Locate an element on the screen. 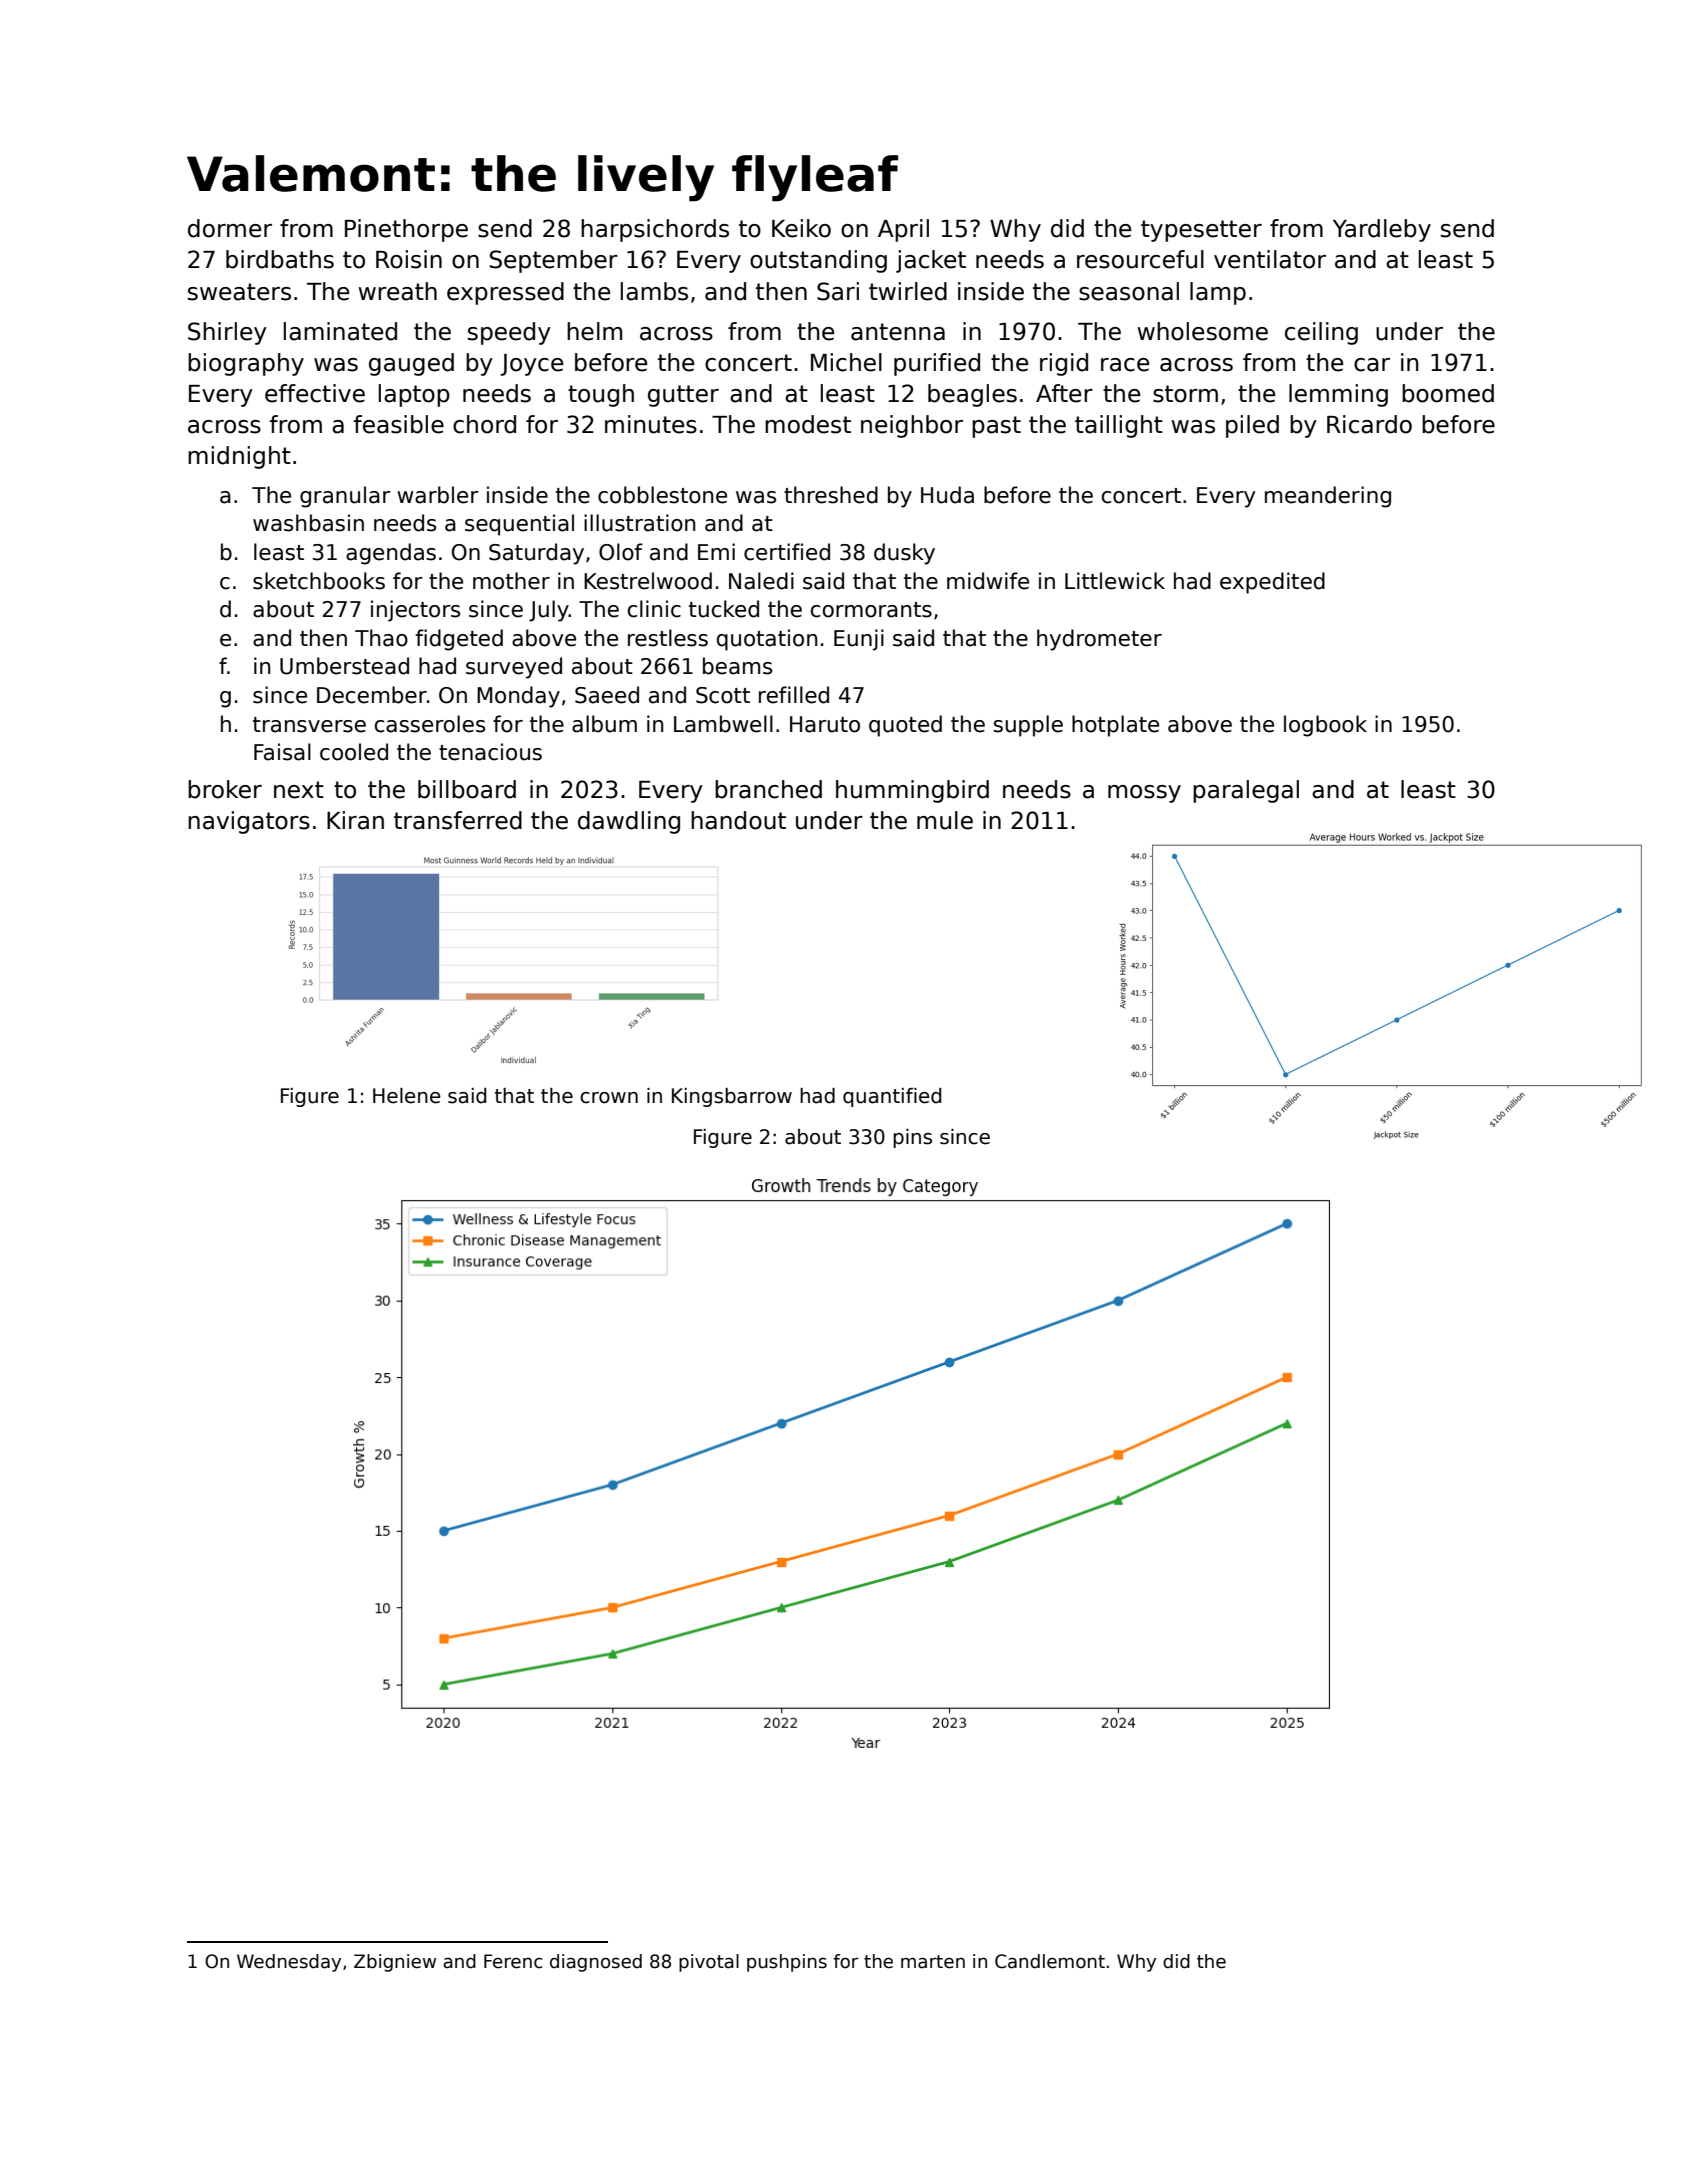 Image resolution: width=1683 pixels, height=2178 pixels. transverse is located at coordinates (309, 725).
